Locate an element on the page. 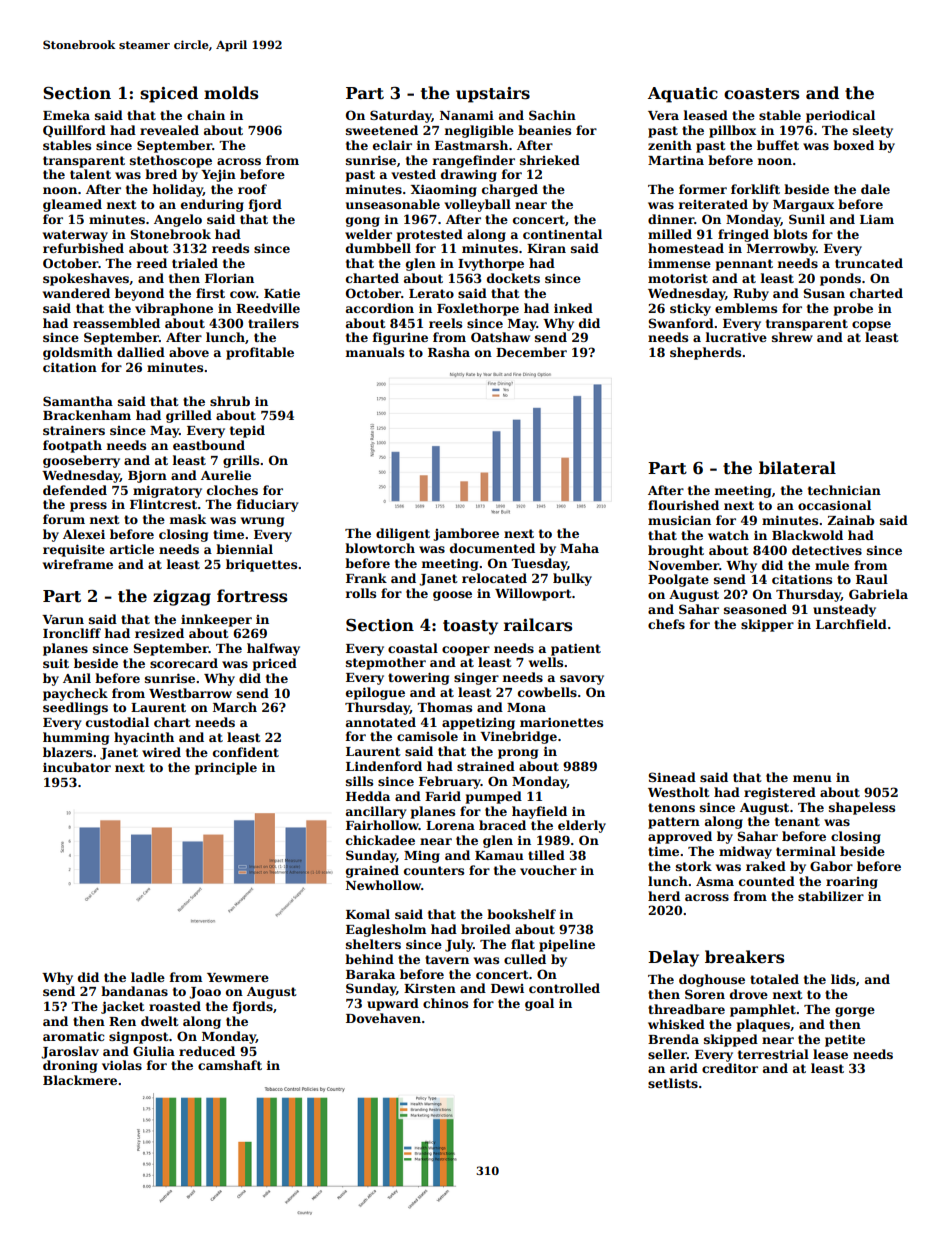  shapeless is located at coordinates (862, 808).
